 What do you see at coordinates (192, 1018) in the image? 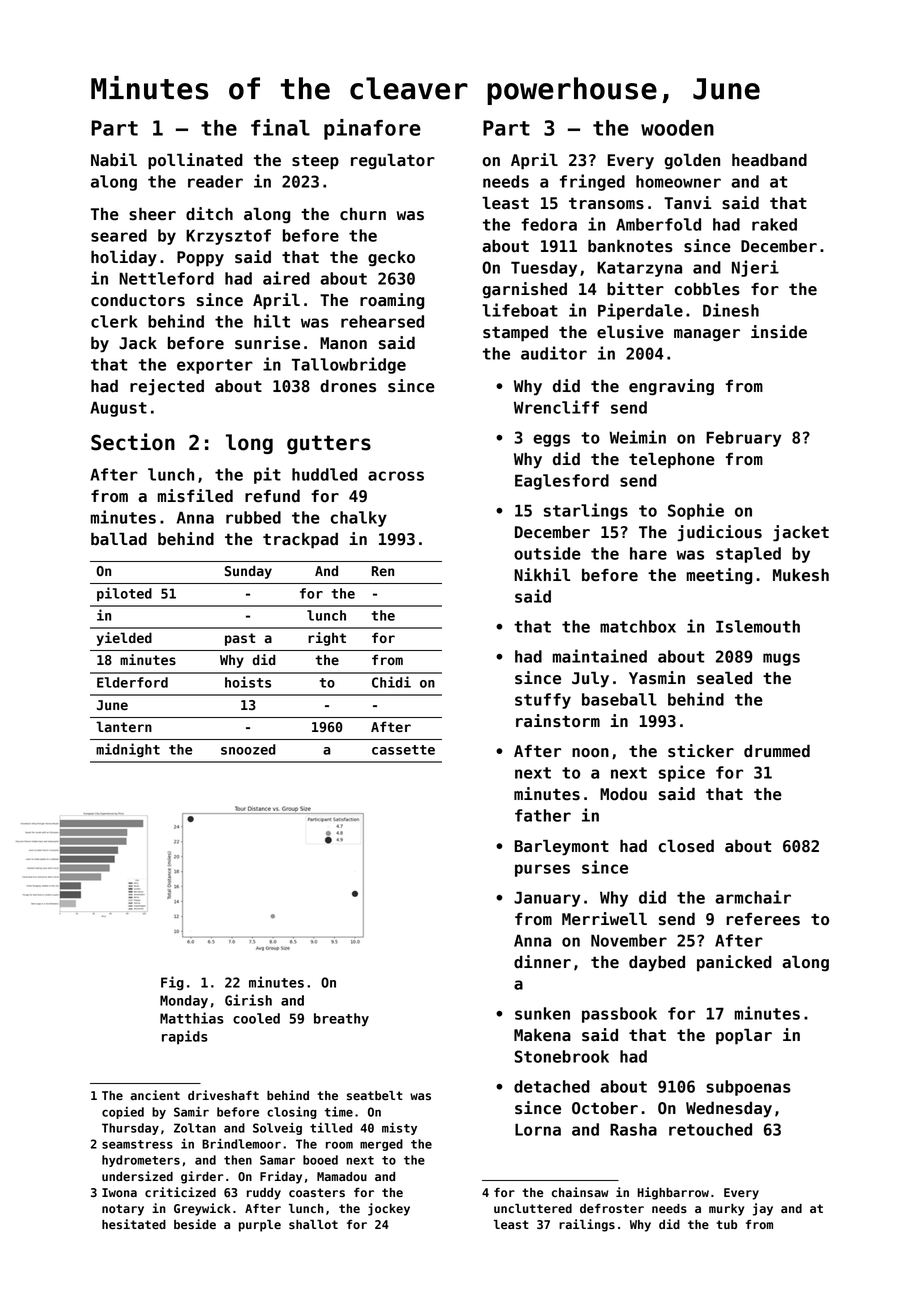
I see `Matthias` at bounding box center [192, 1018].
